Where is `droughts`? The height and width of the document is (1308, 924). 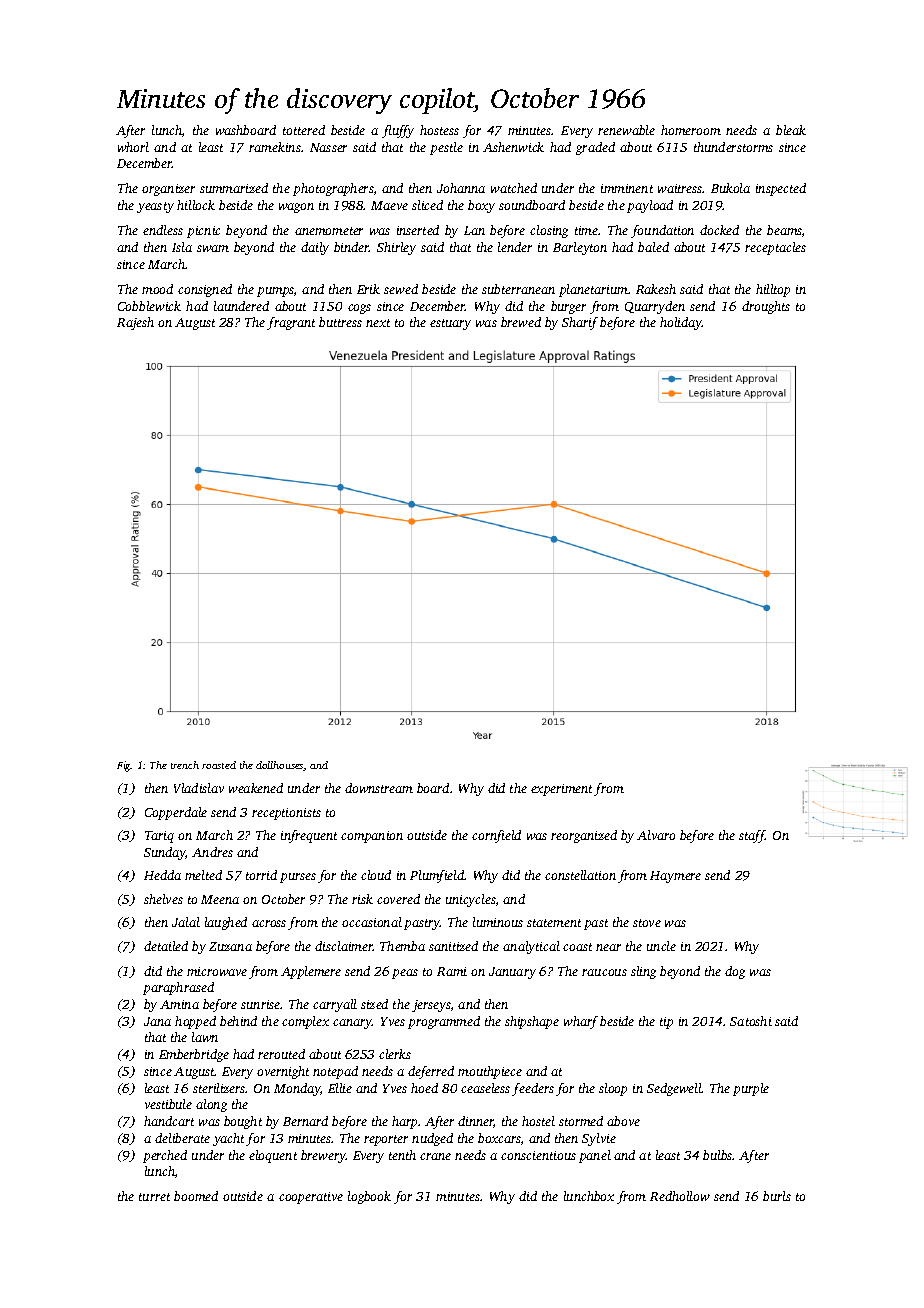
droughts is located at coordinates (766, 307).
